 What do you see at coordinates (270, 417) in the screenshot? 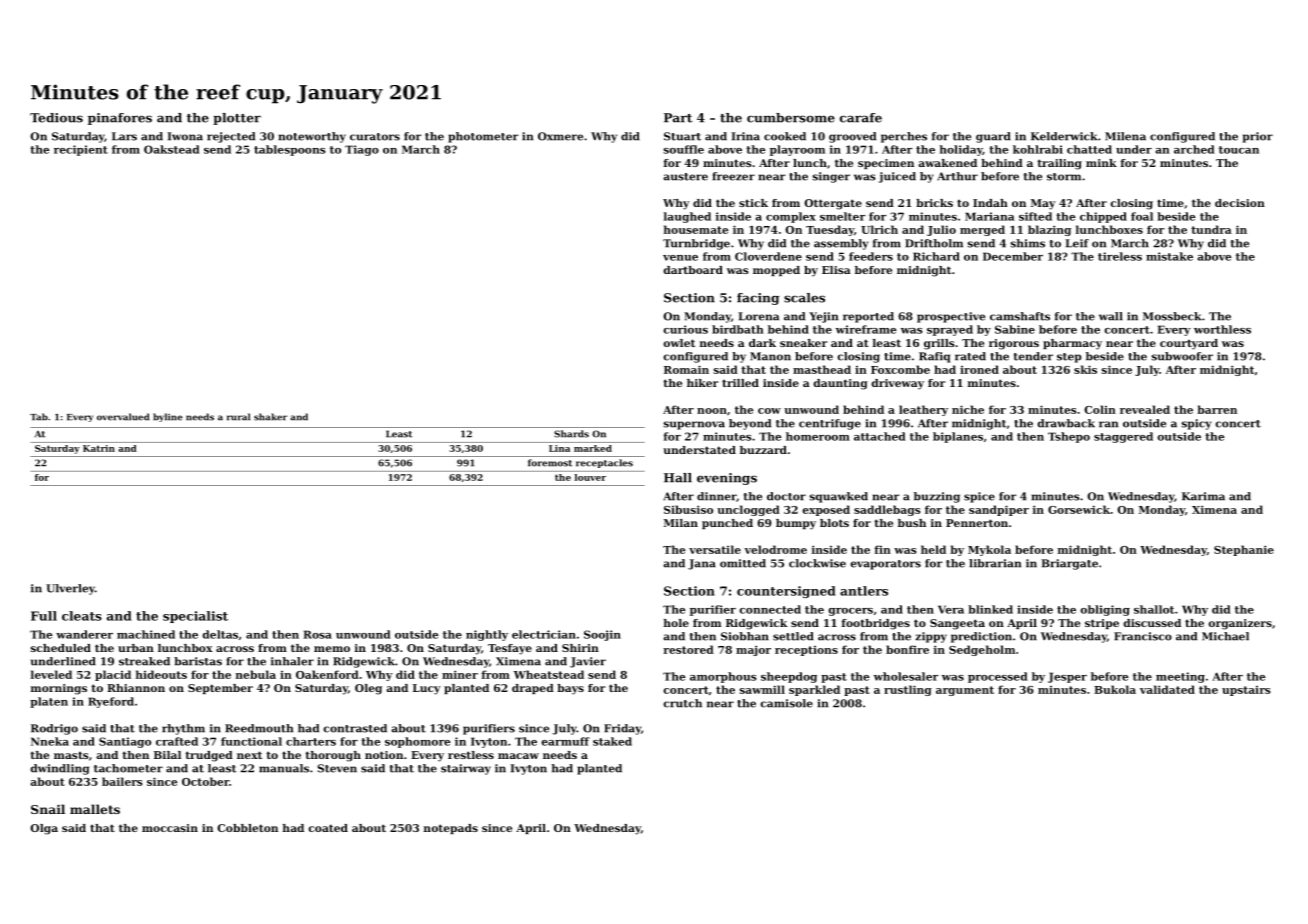
I see `shaker` at bounding box center [270, 417].
